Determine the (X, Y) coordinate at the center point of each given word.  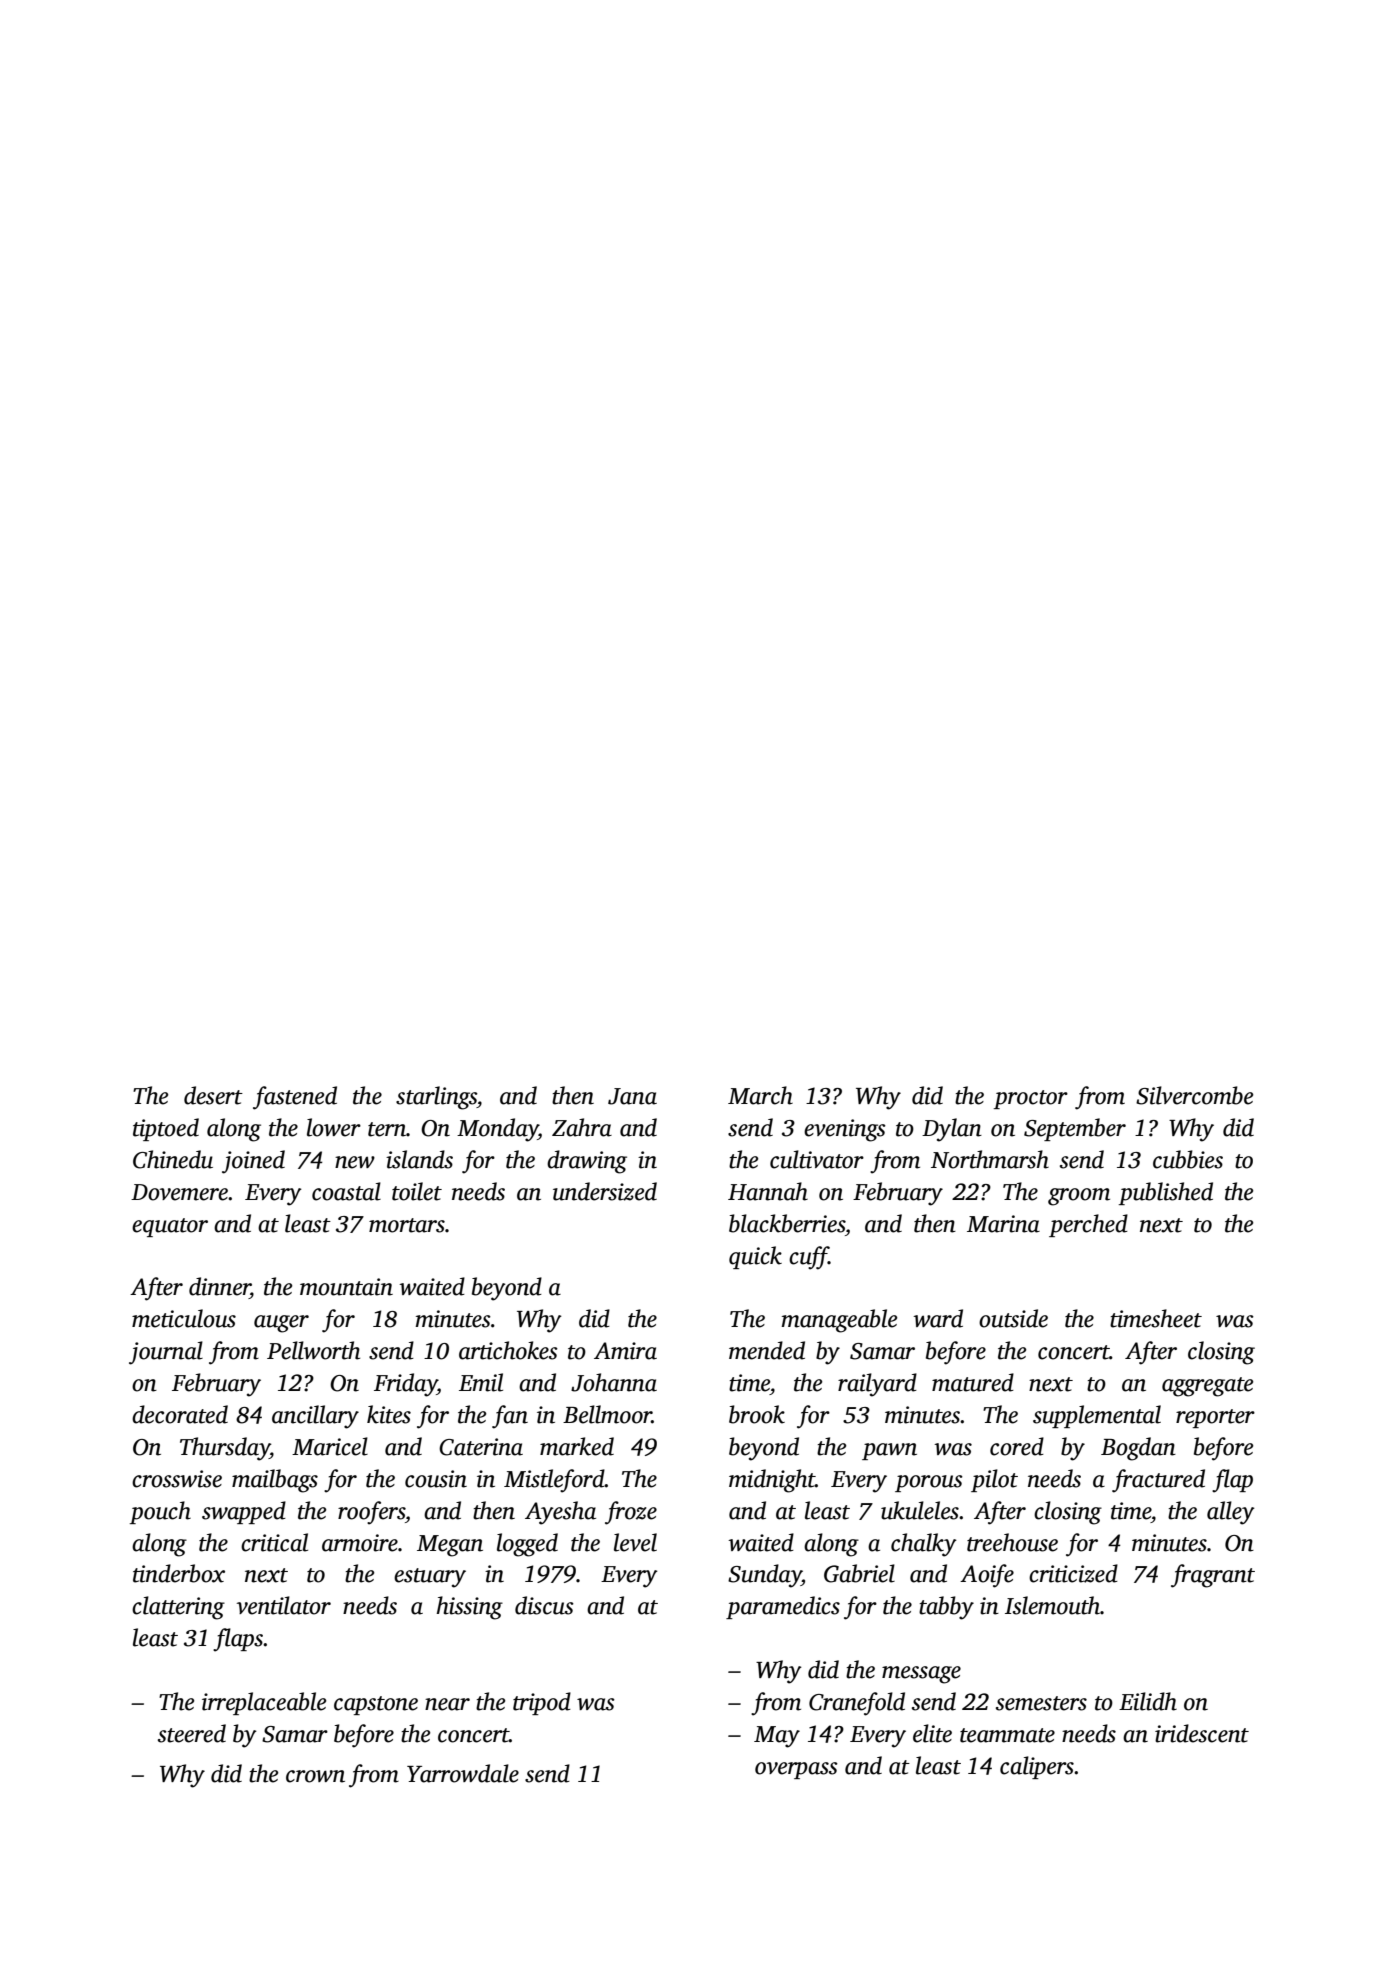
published (1166, 1193)
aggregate (1207, 1387)
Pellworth (313, 1350)
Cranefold (857, 1704)
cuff (809, 1258)
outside (1013, 1318)
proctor (1031, 1099)
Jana (632, 1096)
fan (510, 1417)
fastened (295, 1098)
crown (315, 1776)
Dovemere (179, 1192)
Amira (625, 1351)
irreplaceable (264, 1703)
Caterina (481, 1447)
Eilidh (1148, 1701)
